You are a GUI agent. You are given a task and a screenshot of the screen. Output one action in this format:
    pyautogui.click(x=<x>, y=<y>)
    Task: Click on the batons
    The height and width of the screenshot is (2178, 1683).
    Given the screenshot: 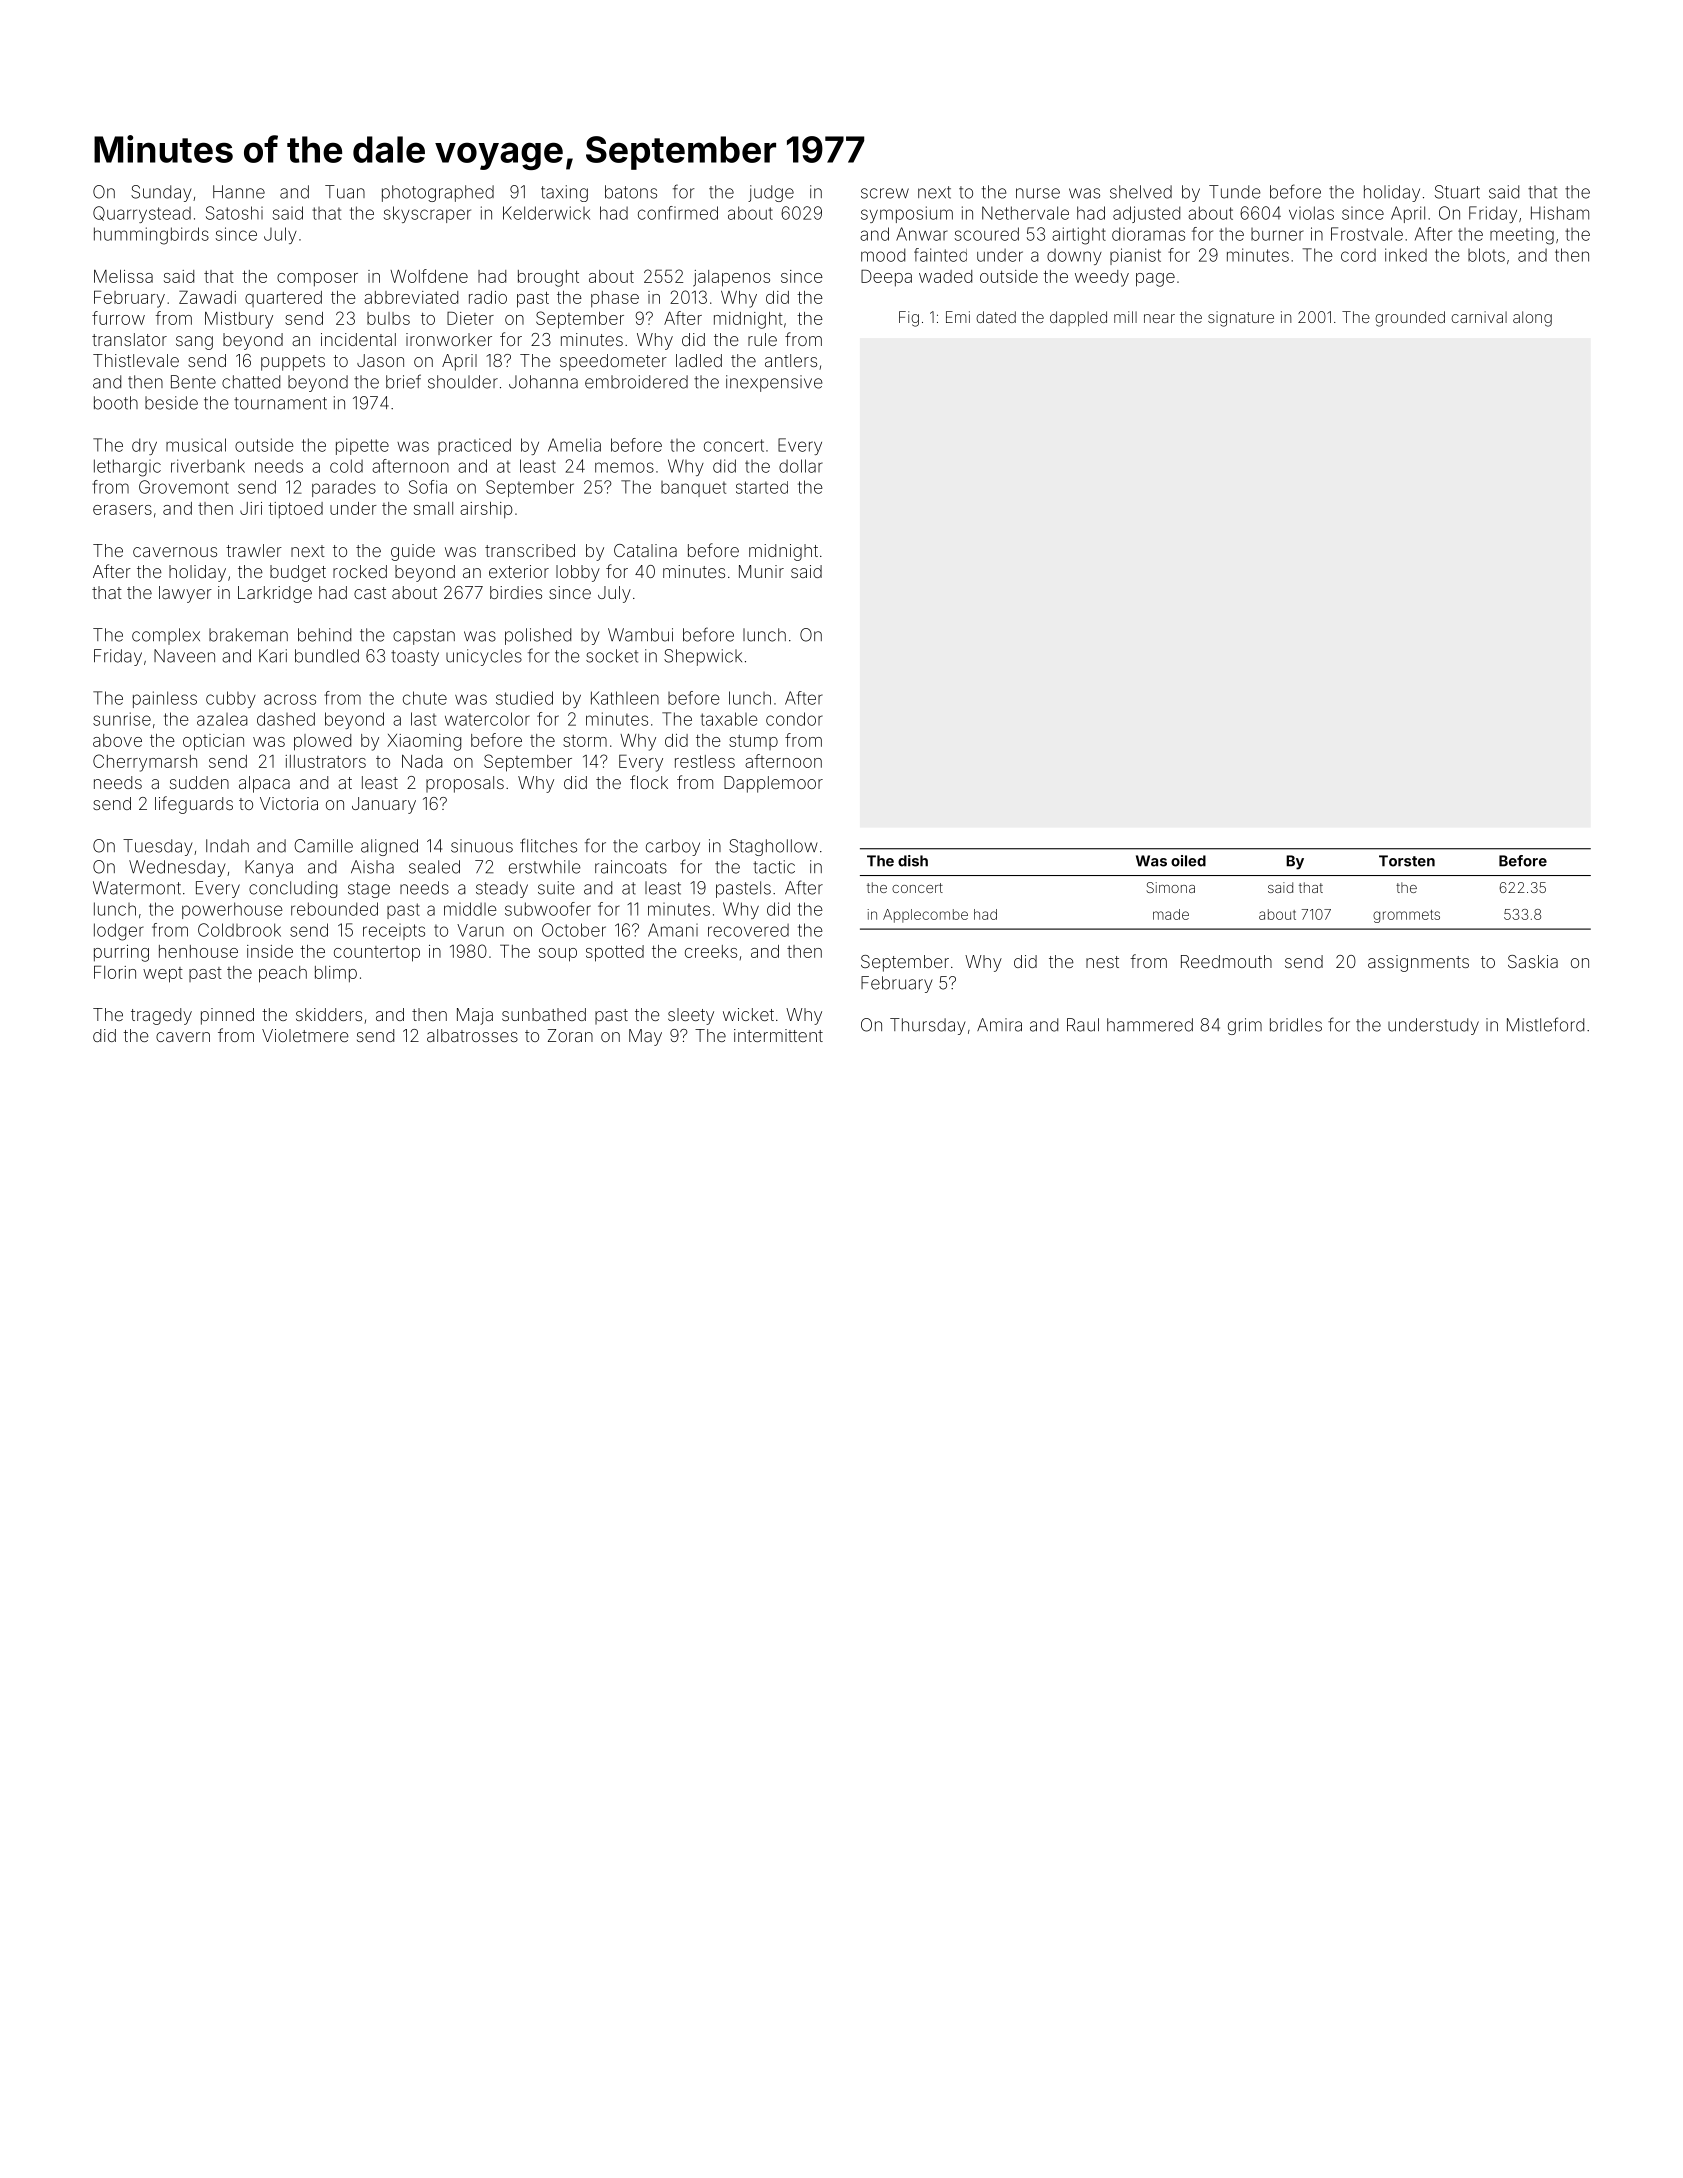 What is the action you would take?
    pyautogui.click(x=631, y=192)
